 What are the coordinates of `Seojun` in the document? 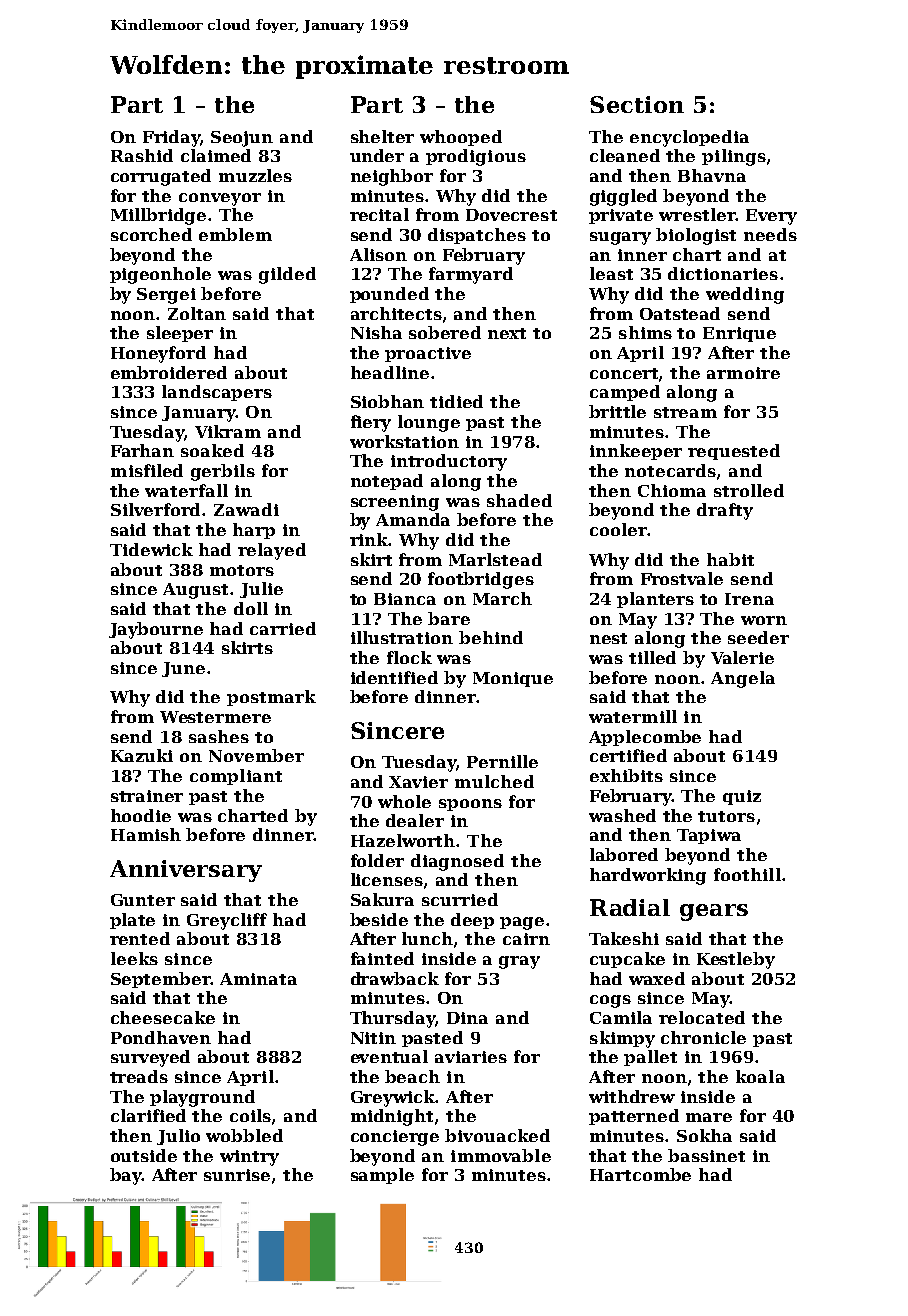 It's located at (242, 139).
